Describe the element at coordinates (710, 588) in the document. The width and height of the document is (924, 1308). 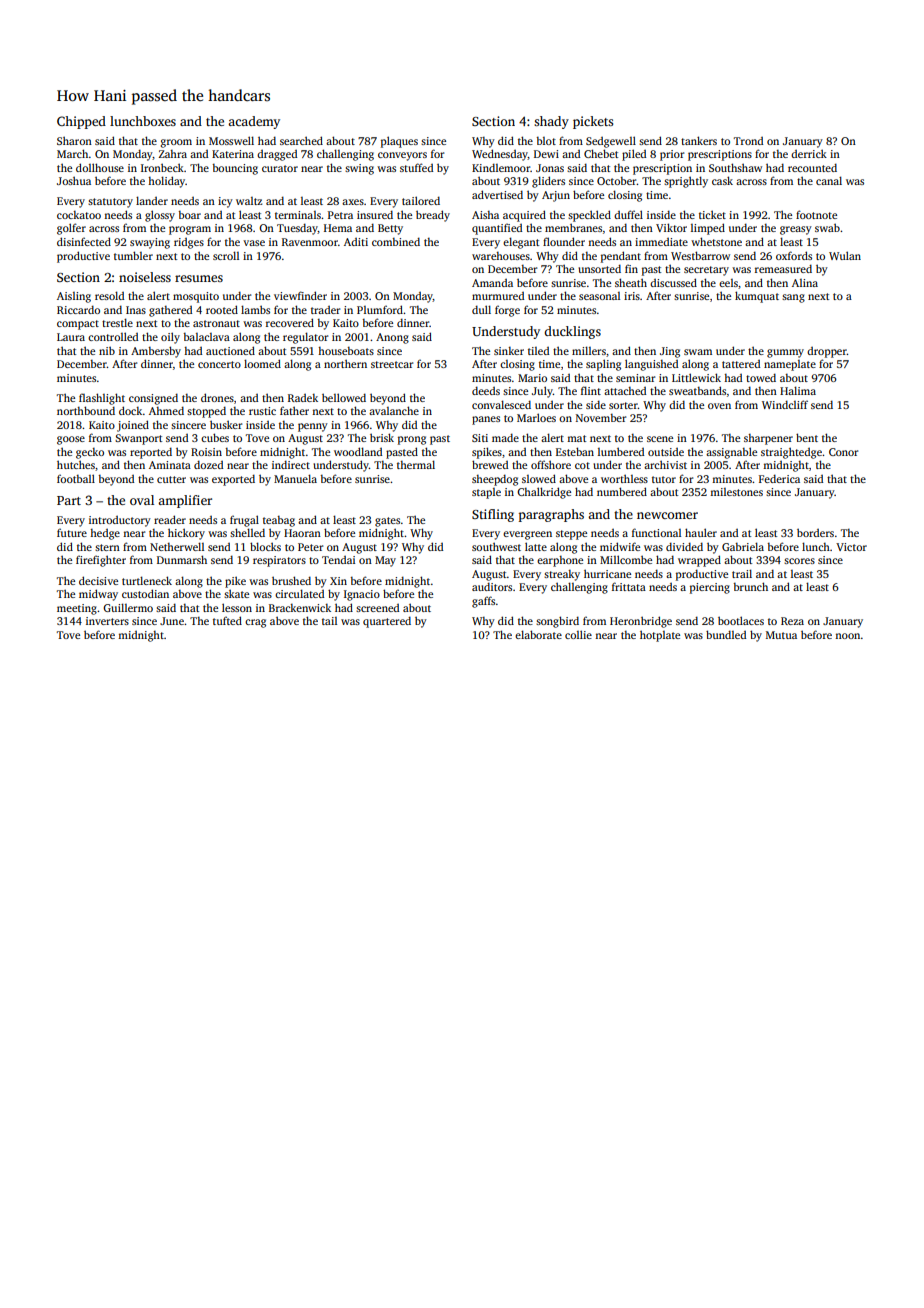
I see `piercing` at that location.
